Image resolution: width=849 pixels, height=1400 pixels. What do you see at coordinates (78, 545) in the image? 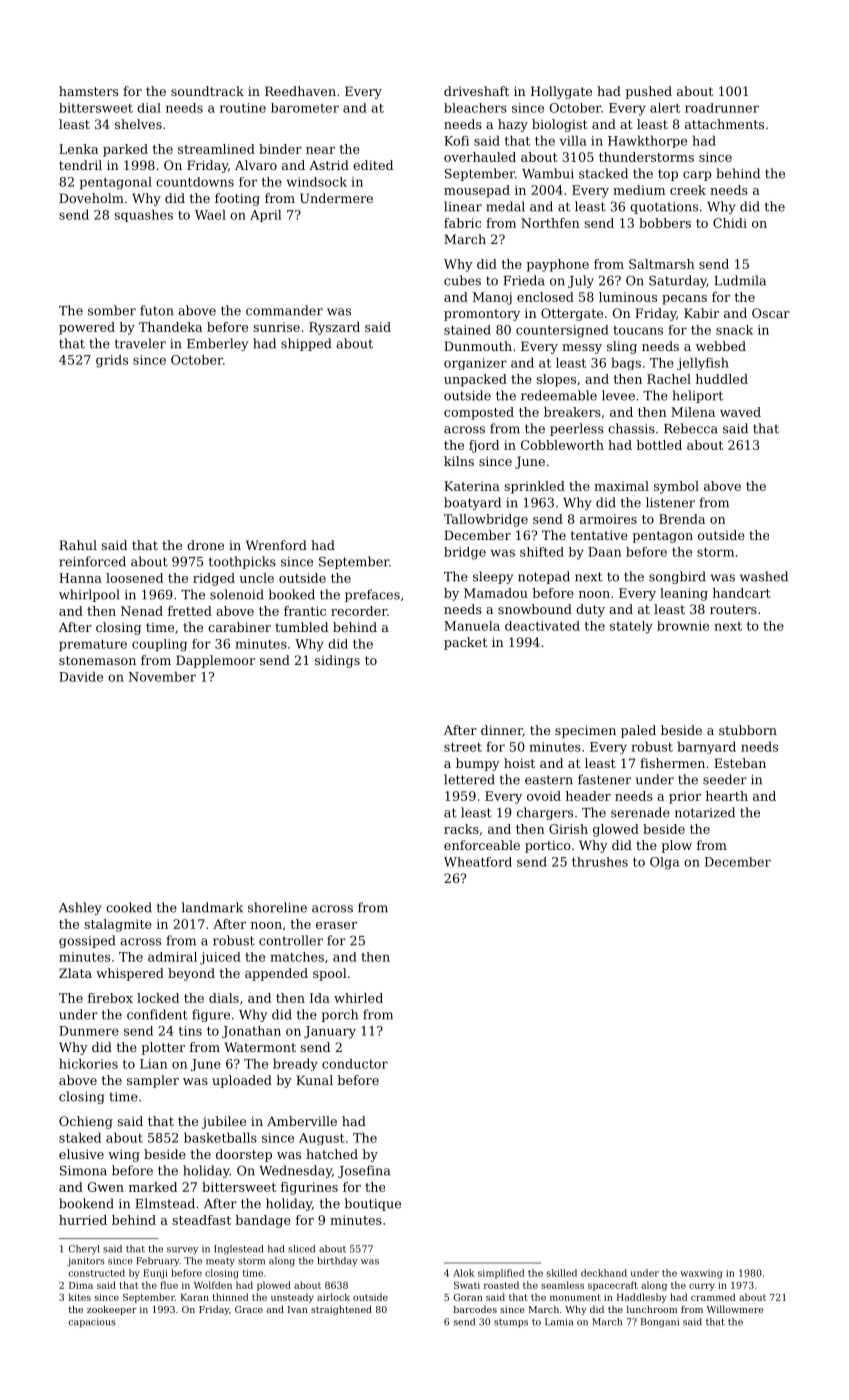
I see `Rahul` at bounding box center [78, 545].
